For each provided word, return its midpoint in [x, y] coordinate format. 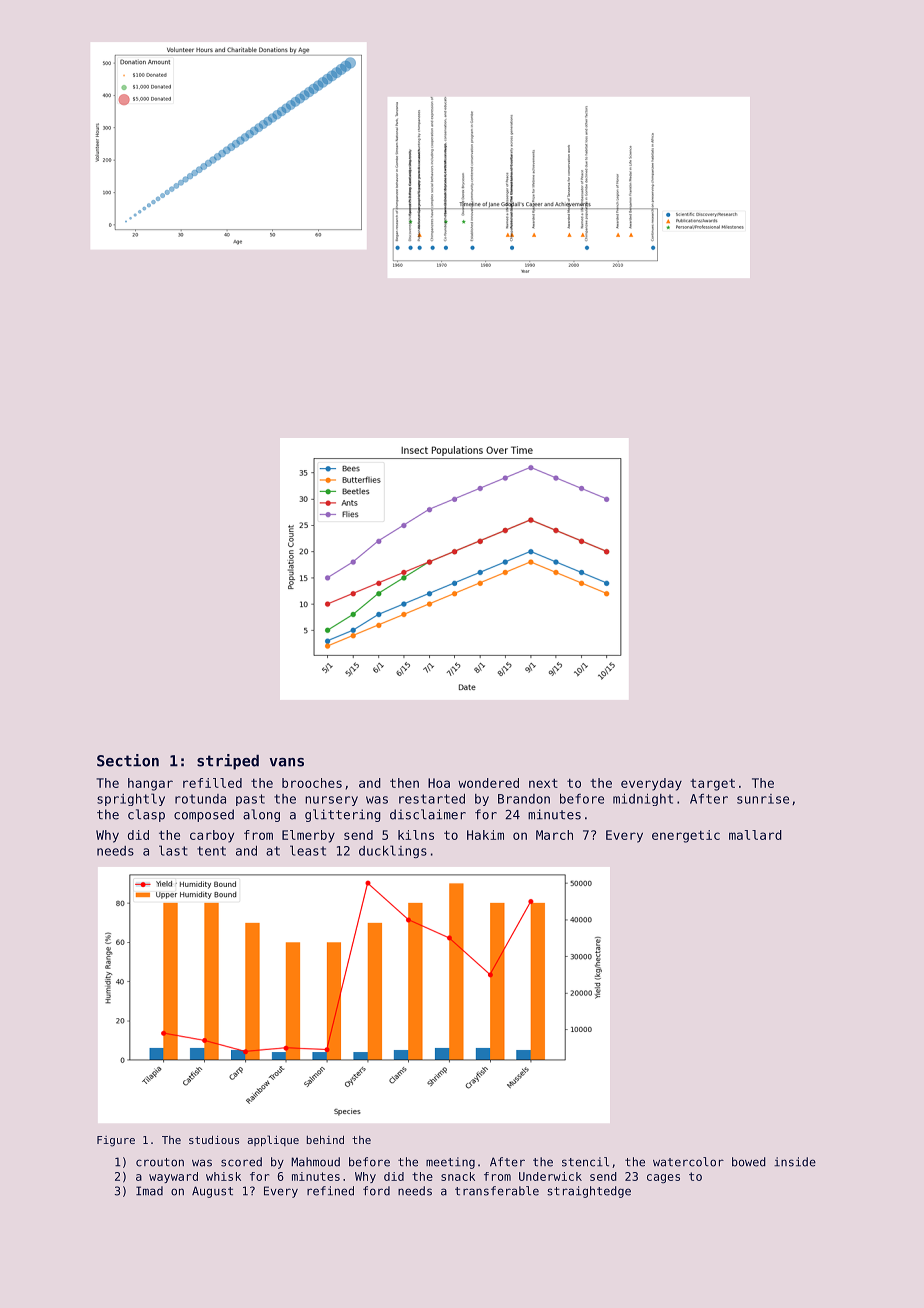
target [712, 785]
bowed [749, 1162]
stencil [585, 1162]
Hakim [485, 835]
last [173, 850]
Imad [149, 1191]
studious [214, 1139]
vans [287, 762]
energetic [686, 836]
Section [128, 760]
